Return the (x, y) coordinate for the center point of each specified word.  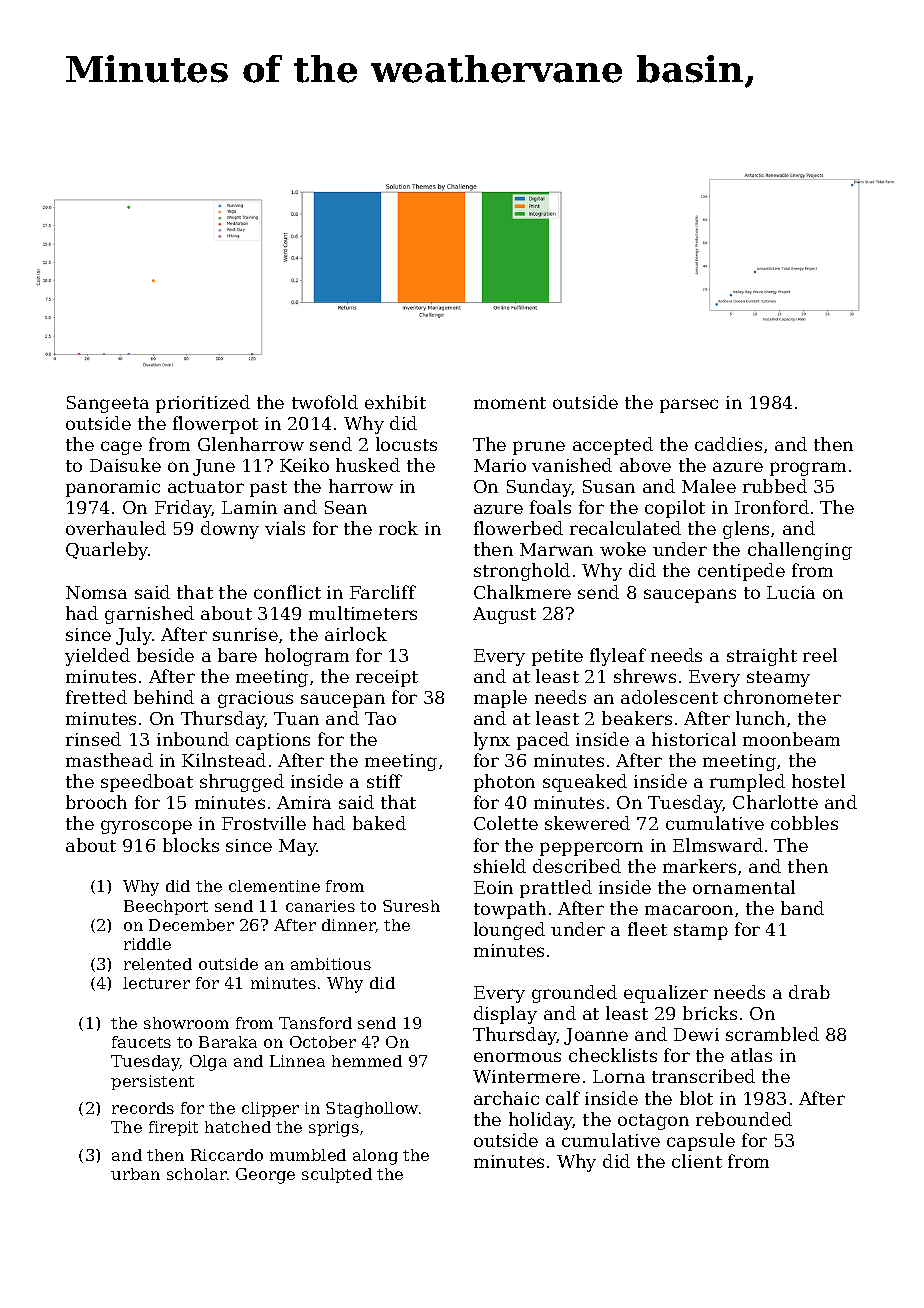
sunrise (245, 634)
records (143, 1108)
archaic (506, 1098)
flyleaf (618, 657)
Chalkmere (522, 592)
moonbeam (791, 739)
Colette (506, 823)
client (697, 1161)
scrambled (772, 1034)
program (808, 469)
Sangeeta (108, 404)
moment (510, 403)
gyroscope (146, 827)
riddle (147, 944)
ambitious (331, 964)
